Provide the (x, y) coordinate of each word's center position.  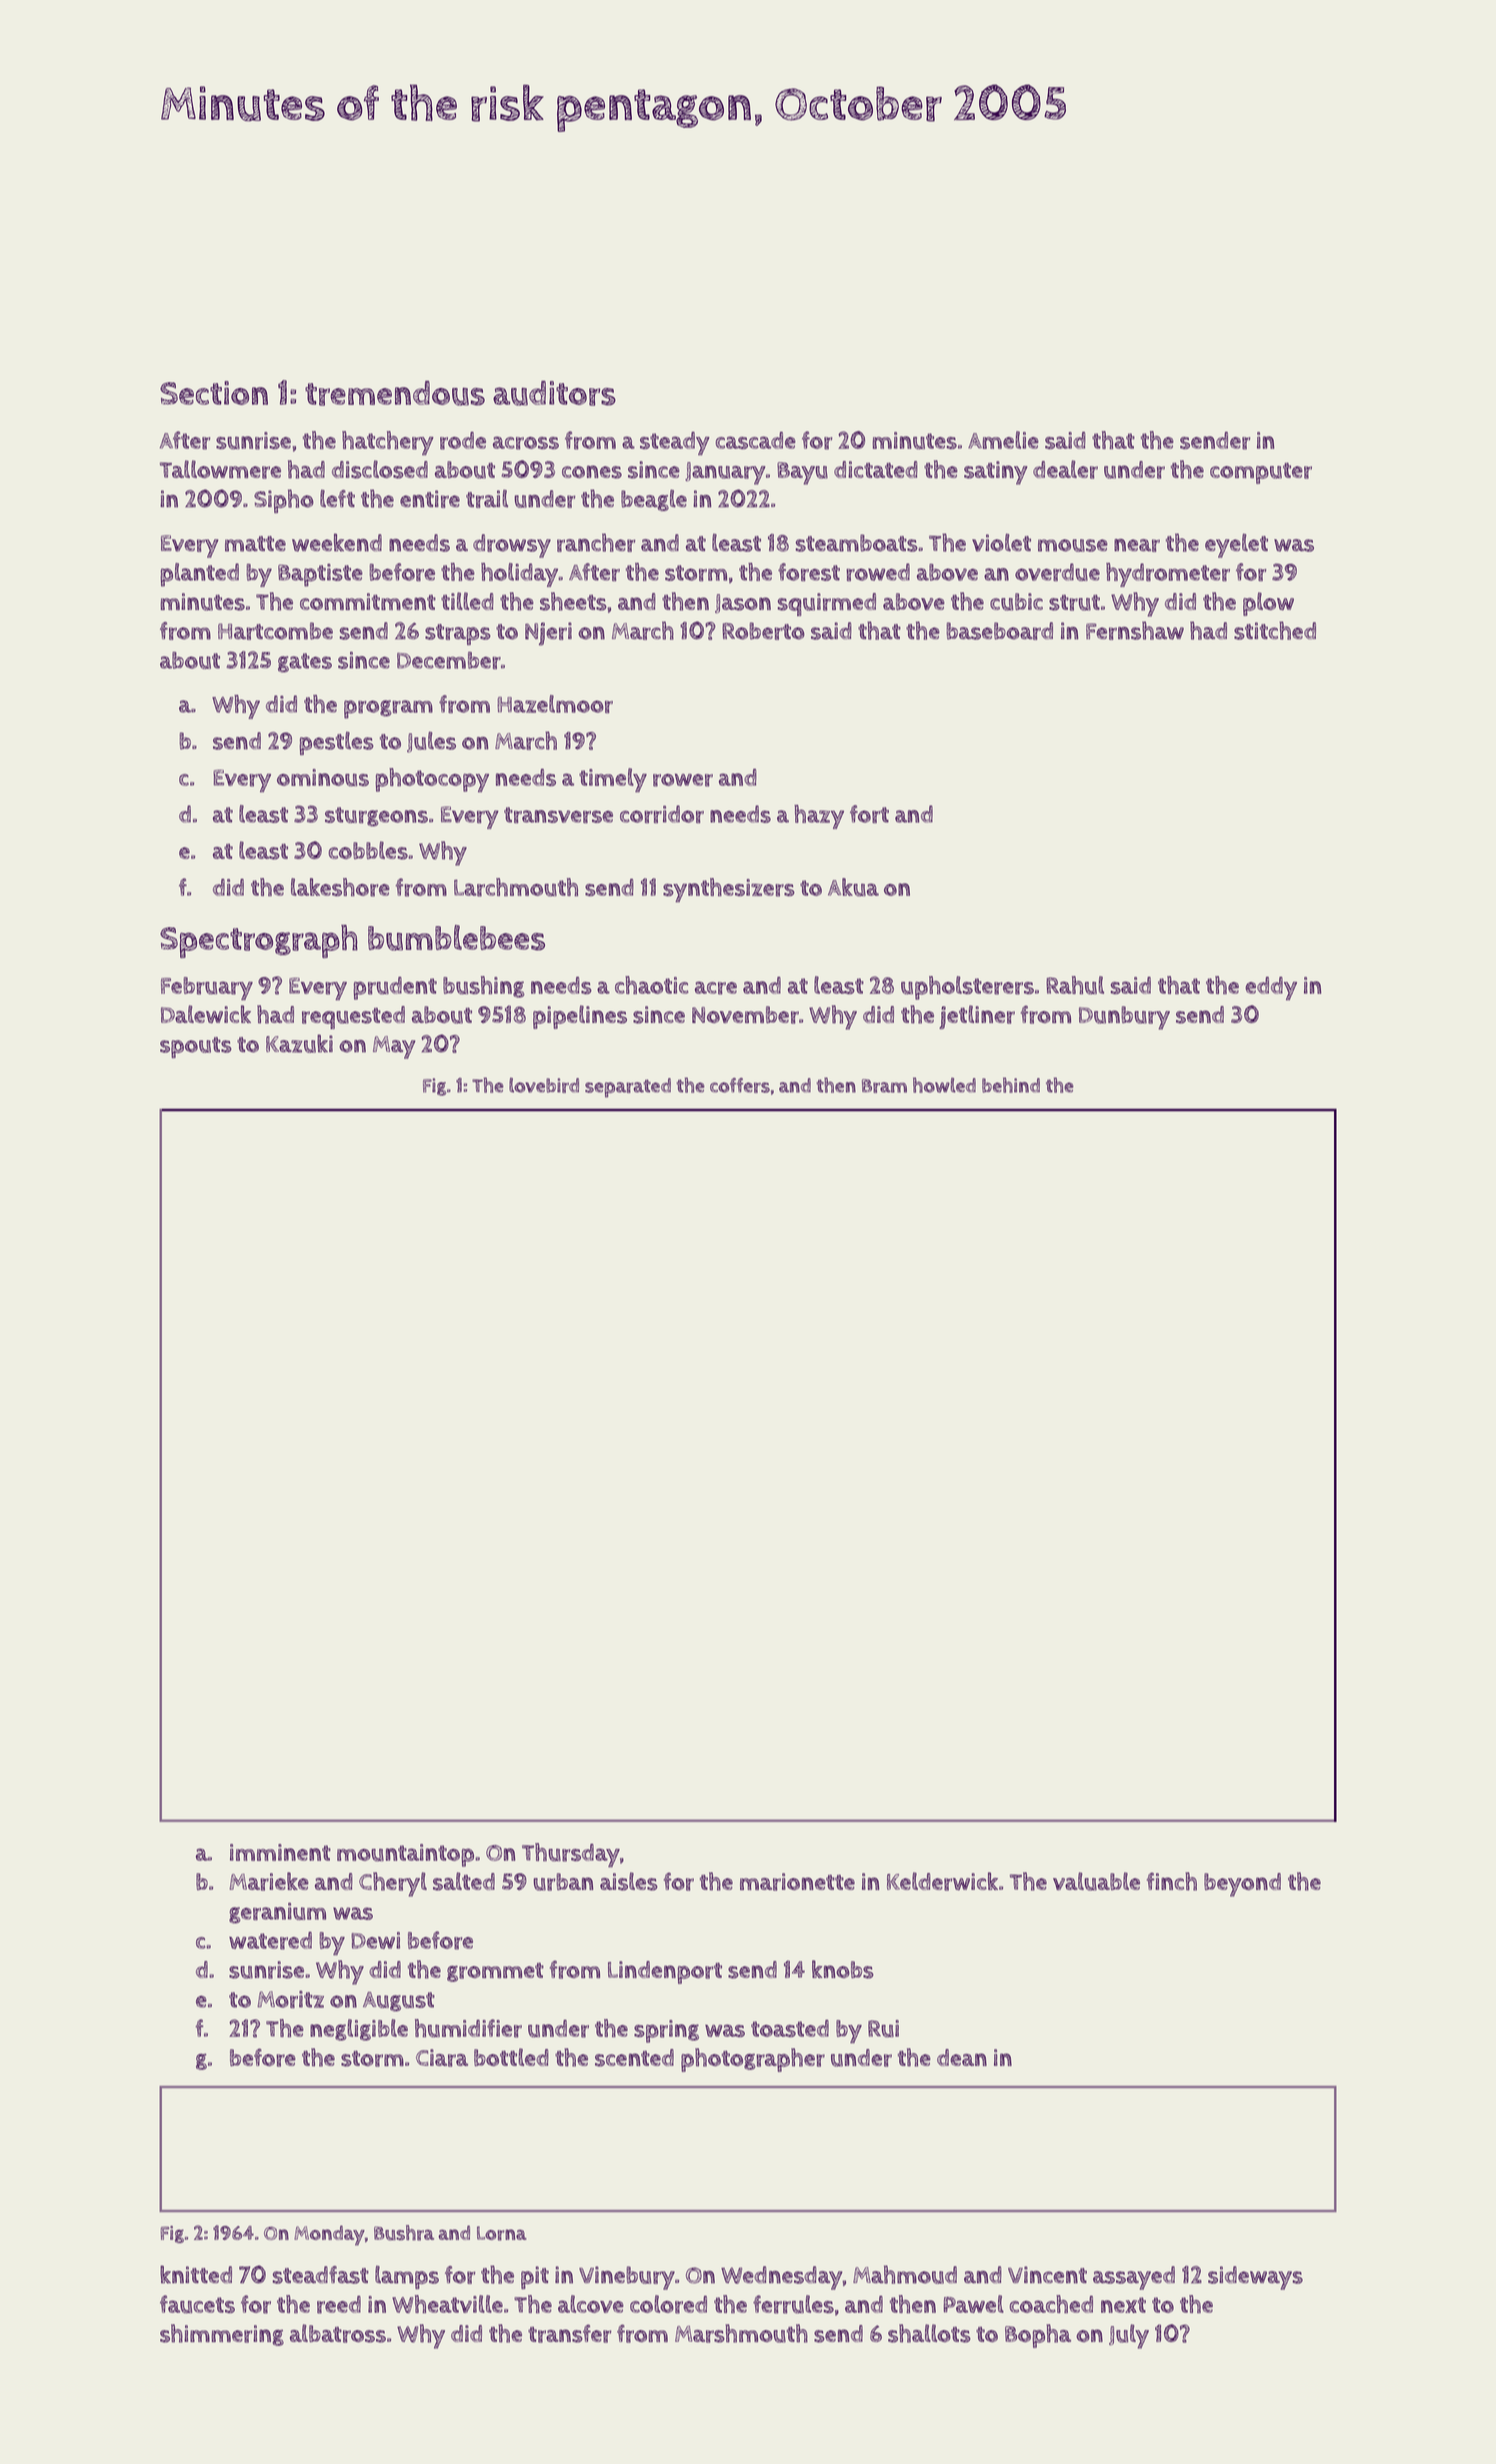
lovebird (544, 1085)
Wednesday (782, 2278)
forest (809, 572)
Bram (884, 1086)
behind (1011, 1085)
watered (270, 1941)
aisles (629, 1881)
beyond (1242, 1885)
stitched (1275, 630)
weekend (337, 542)
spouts (196, 1047)
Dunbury (1124, 1018)
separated (628, 1088)
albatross (338, 2333)
